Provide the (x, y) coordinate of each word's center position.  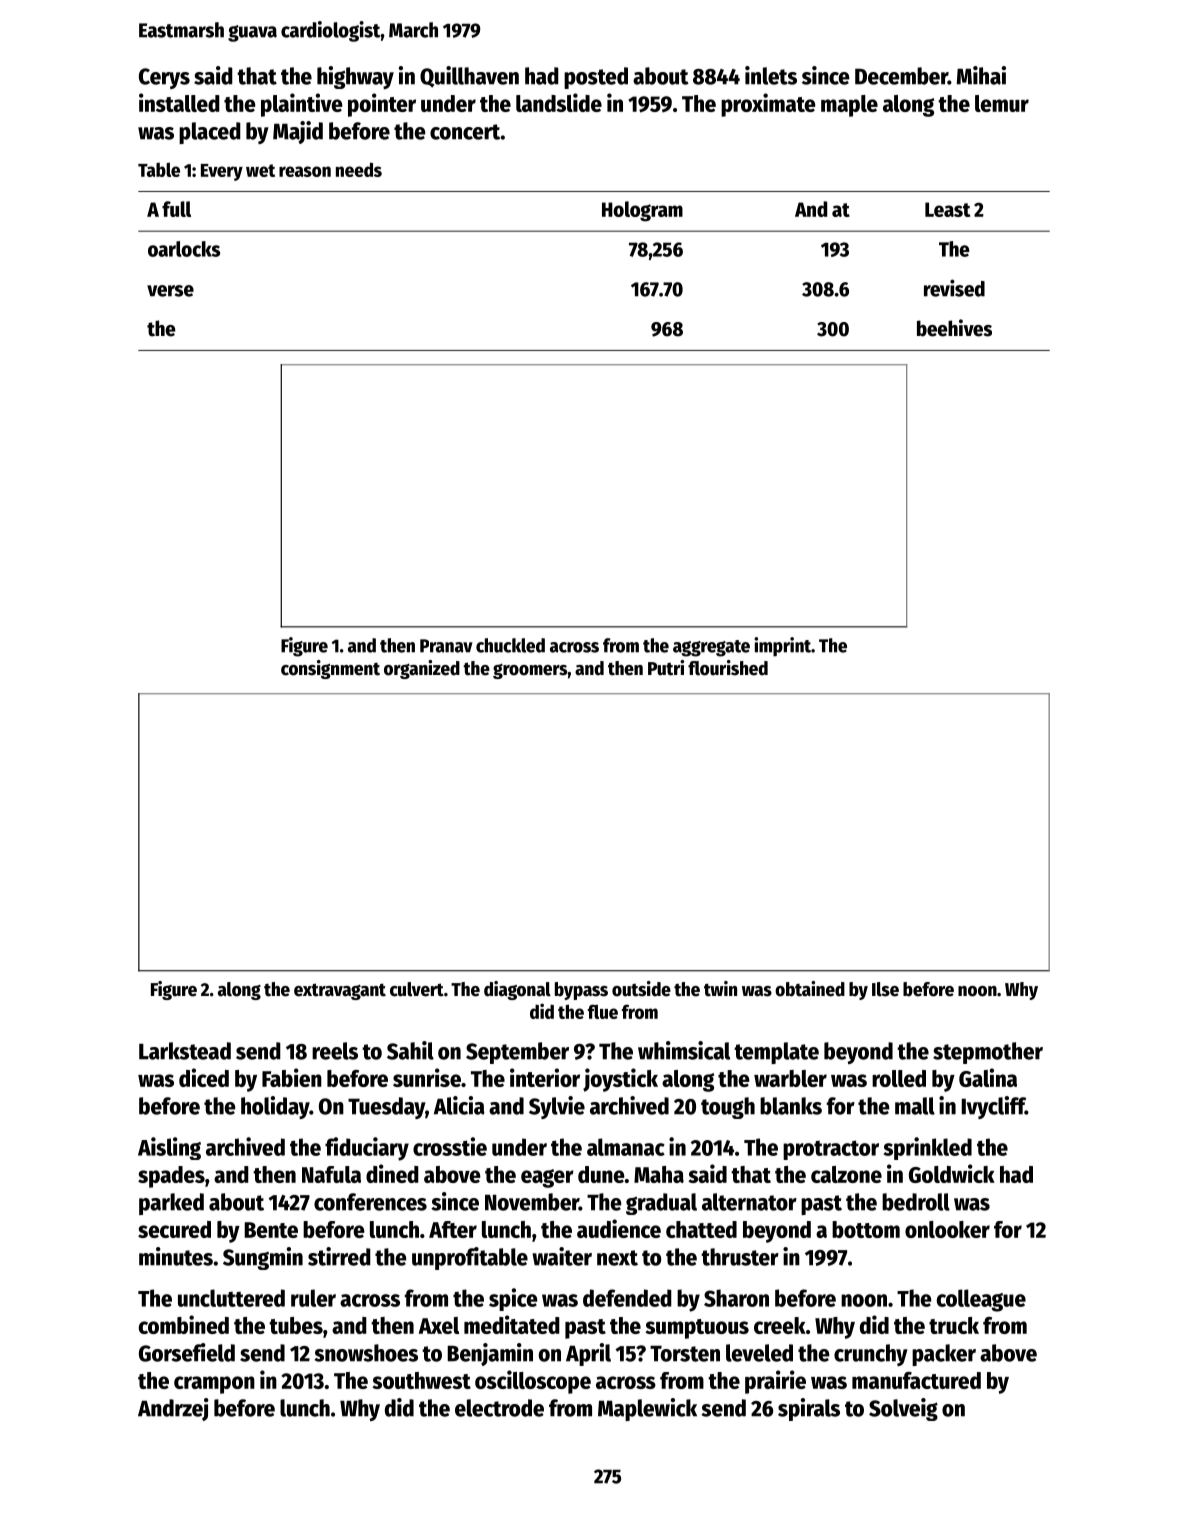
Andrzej (173, 1409)
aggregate (711, 648)
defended (627, 1298)
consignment (330, 669)
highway (355, 77)
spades (171, 1177)
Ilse (885, 989)
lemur (1002, 103)
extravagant (340, 991)
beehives (954, 328)
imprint (782, 647)
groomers (530, 671)
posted (596, 78)
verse (170, 291)
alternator (749, 1202)
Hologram (642, 211)
